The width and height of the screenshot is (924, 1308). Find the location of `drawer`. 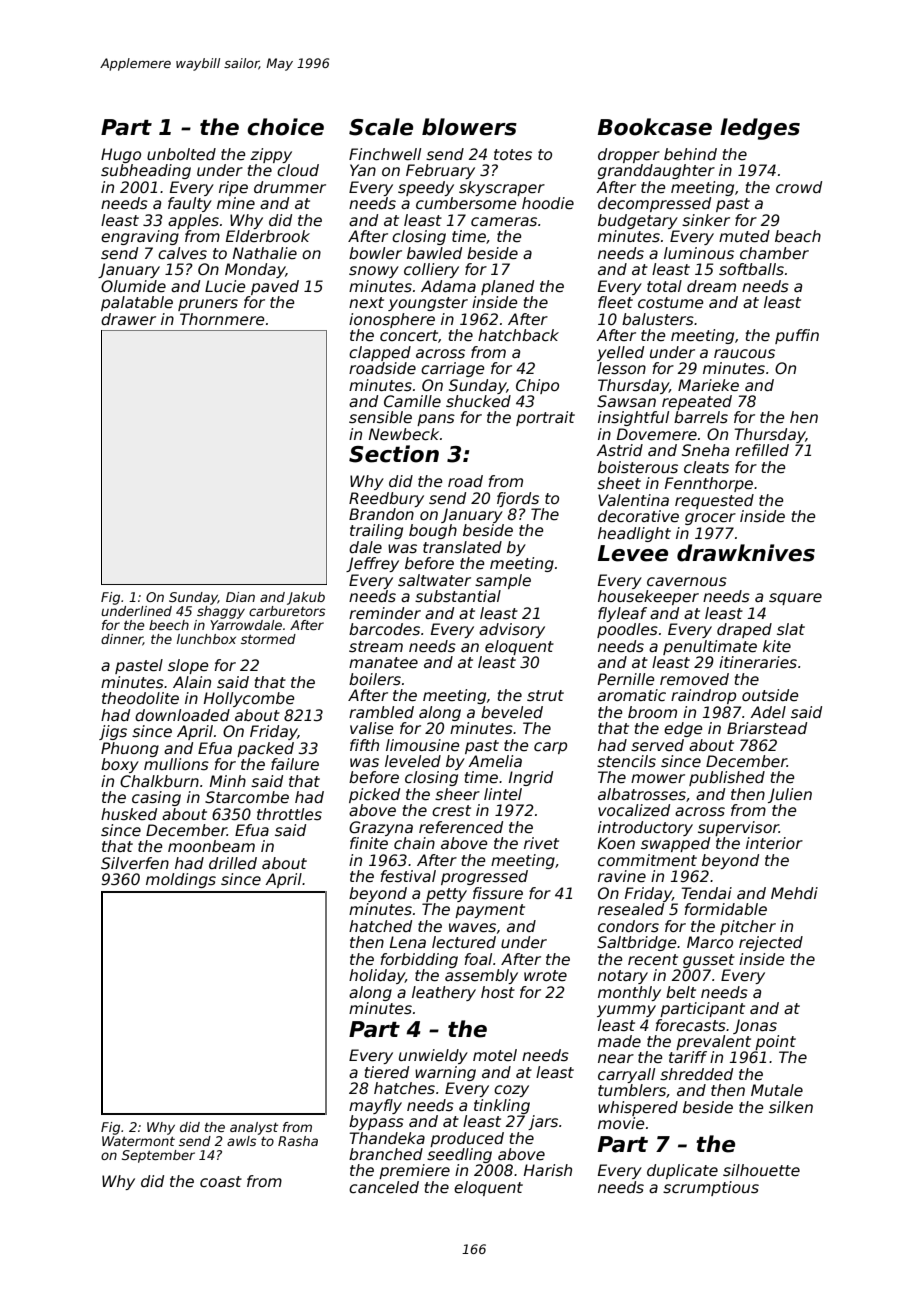

drawer is located at coordinates (128, 319).
